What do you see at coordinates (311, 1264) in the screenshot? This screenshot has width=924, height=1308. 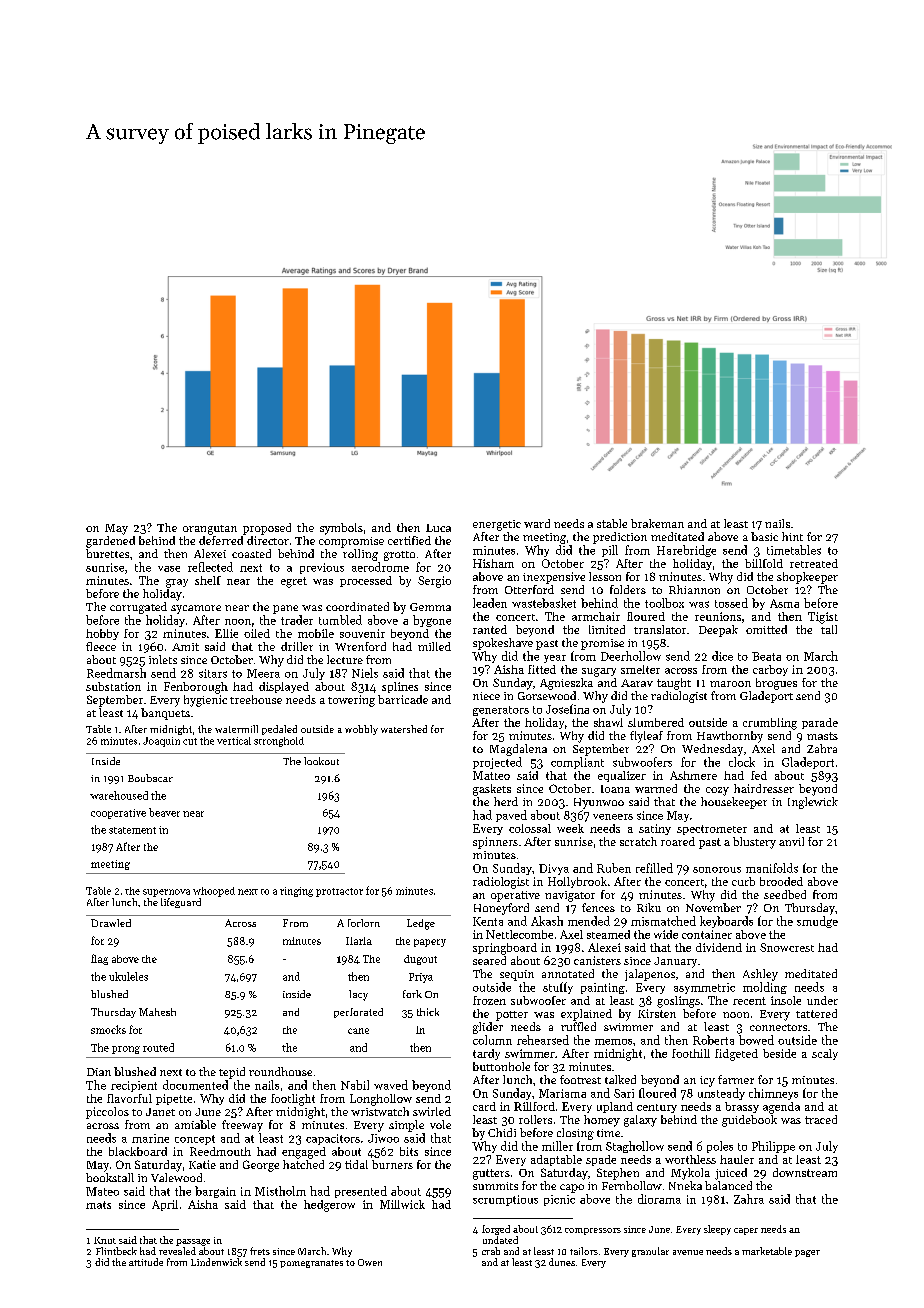 I see `pomegranates` at bounding box center [311, 1264].
